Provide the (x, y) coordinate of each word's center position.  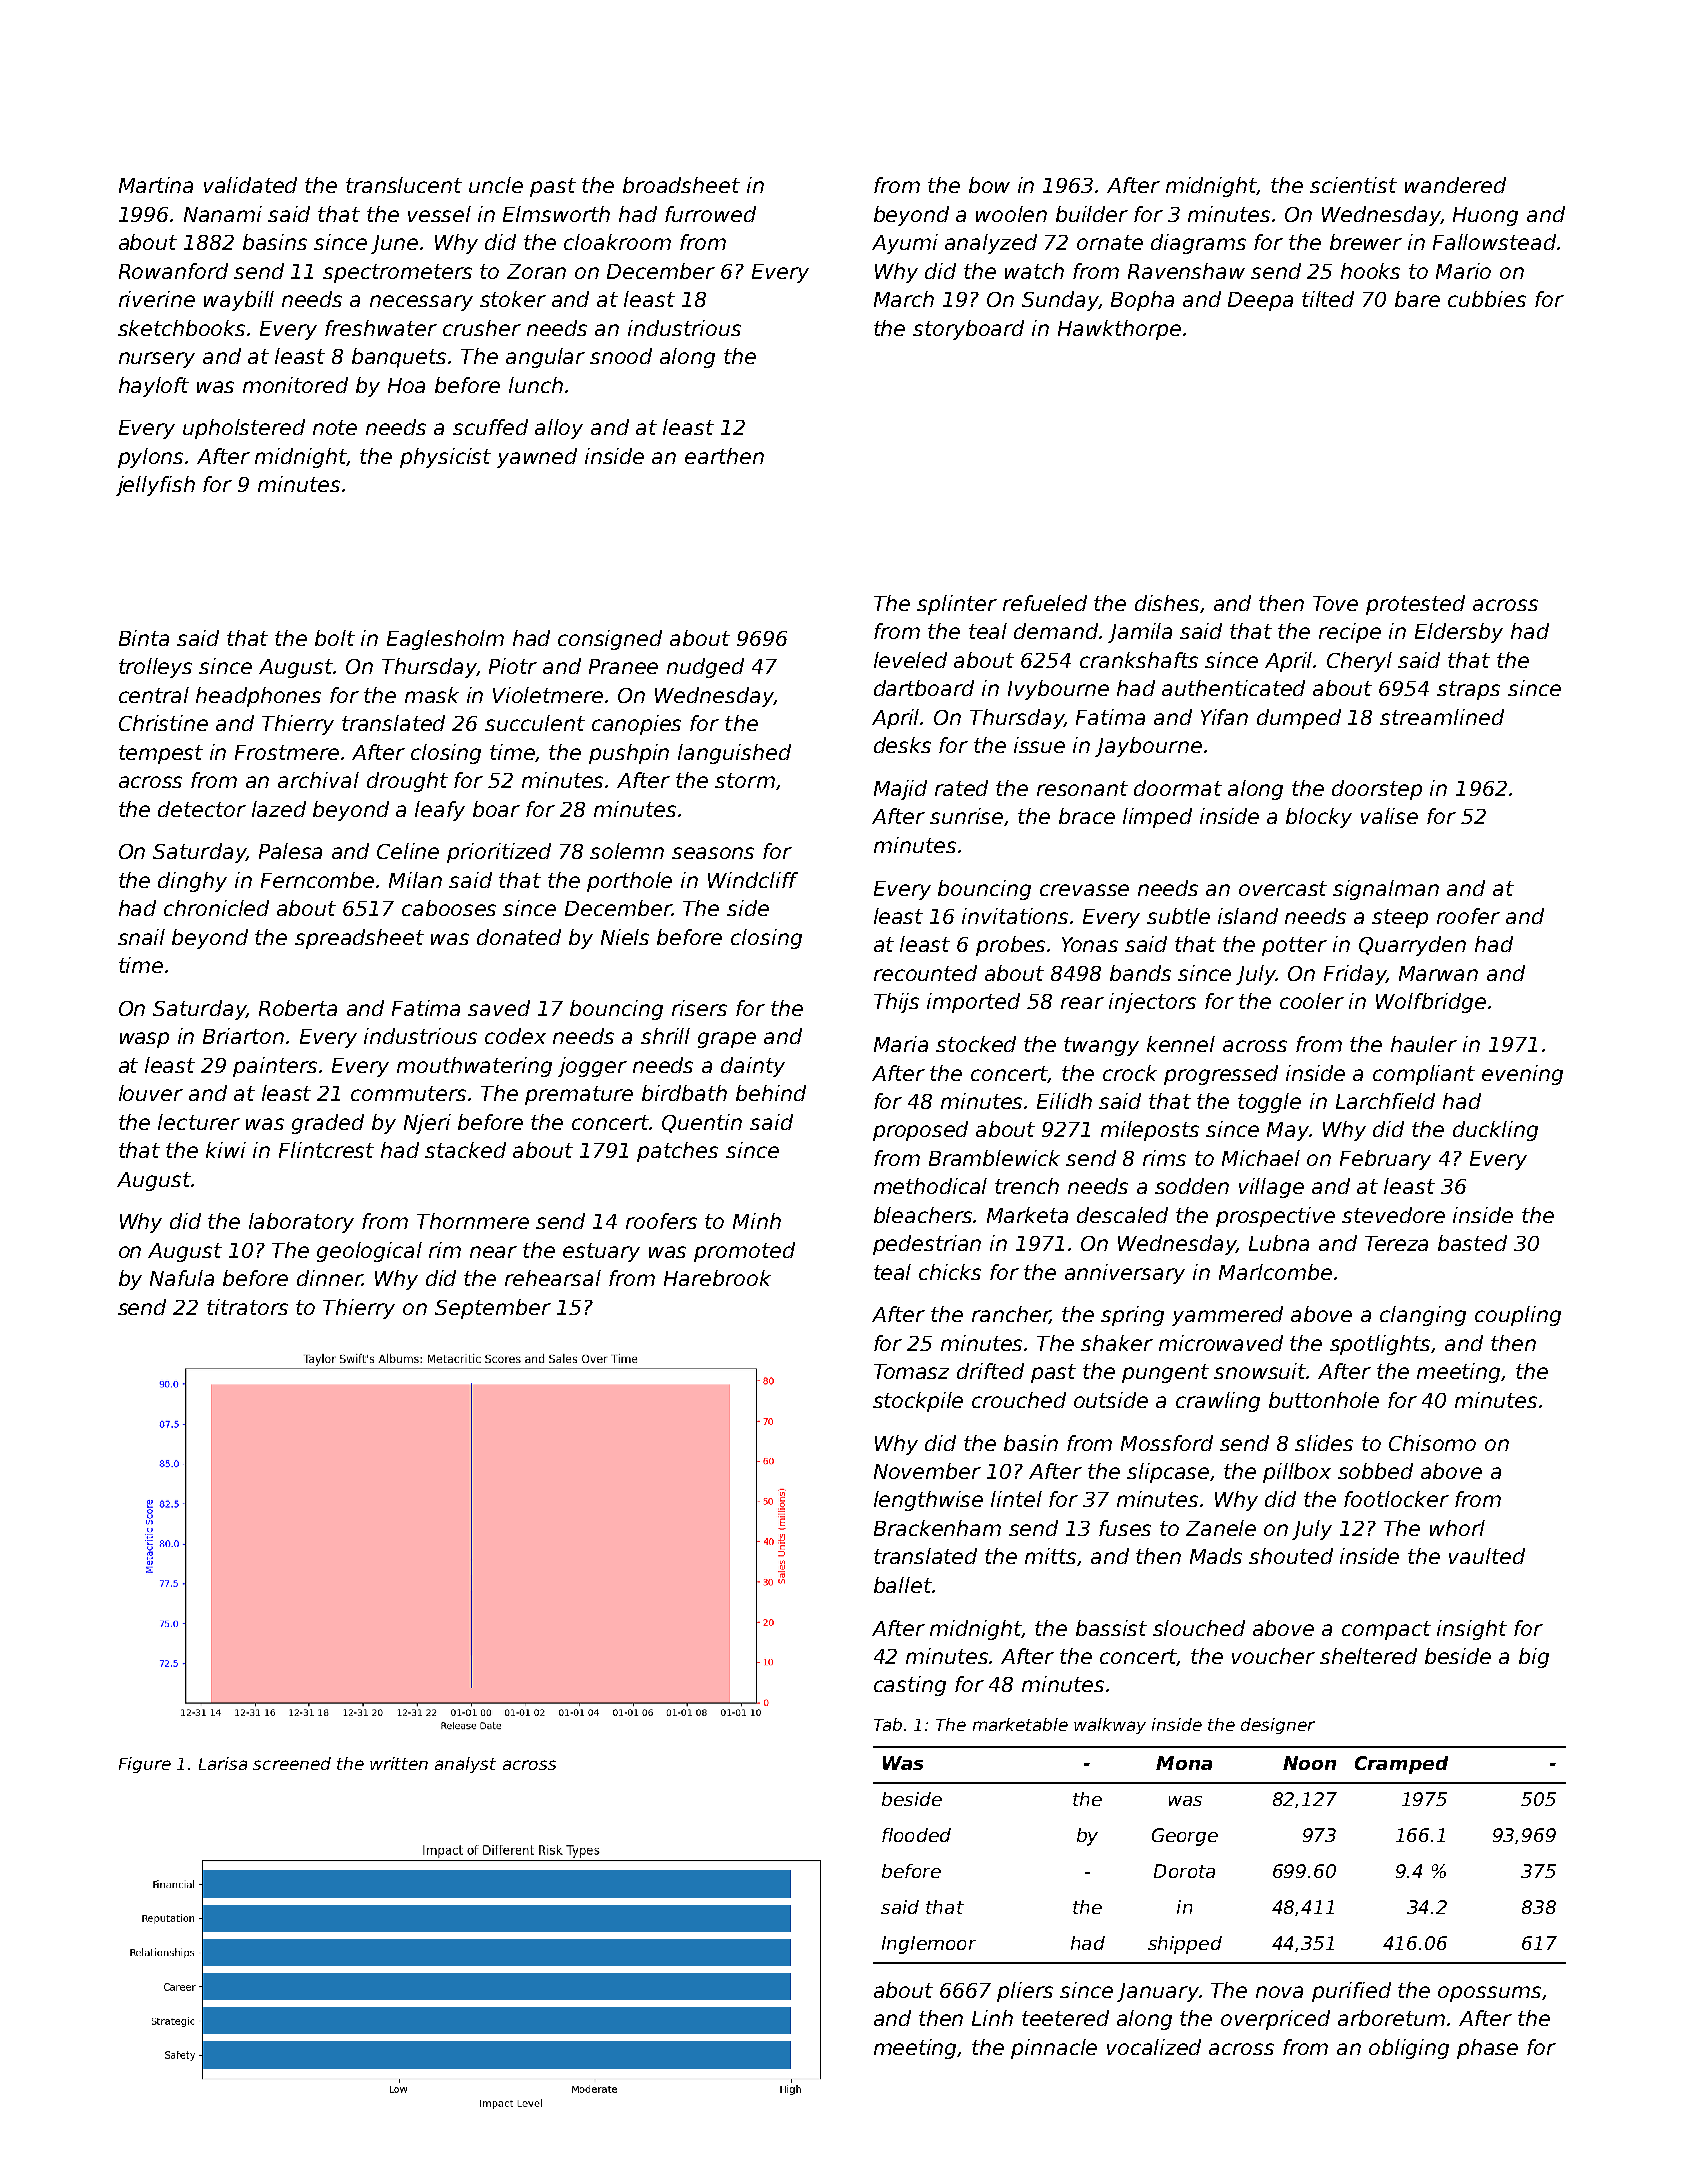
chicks (950, 1272)
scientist (1353, 185)
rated (961, 788)
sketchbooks (181, 328)
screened (292, 1763)
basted (1472, 1243)
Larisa (223, 1763)
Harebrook (717, 1278)
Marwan (1438, 973)
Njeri (427, 1124)
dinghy (192, 882)
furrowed (710, 214)
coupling (1518, 1316)
